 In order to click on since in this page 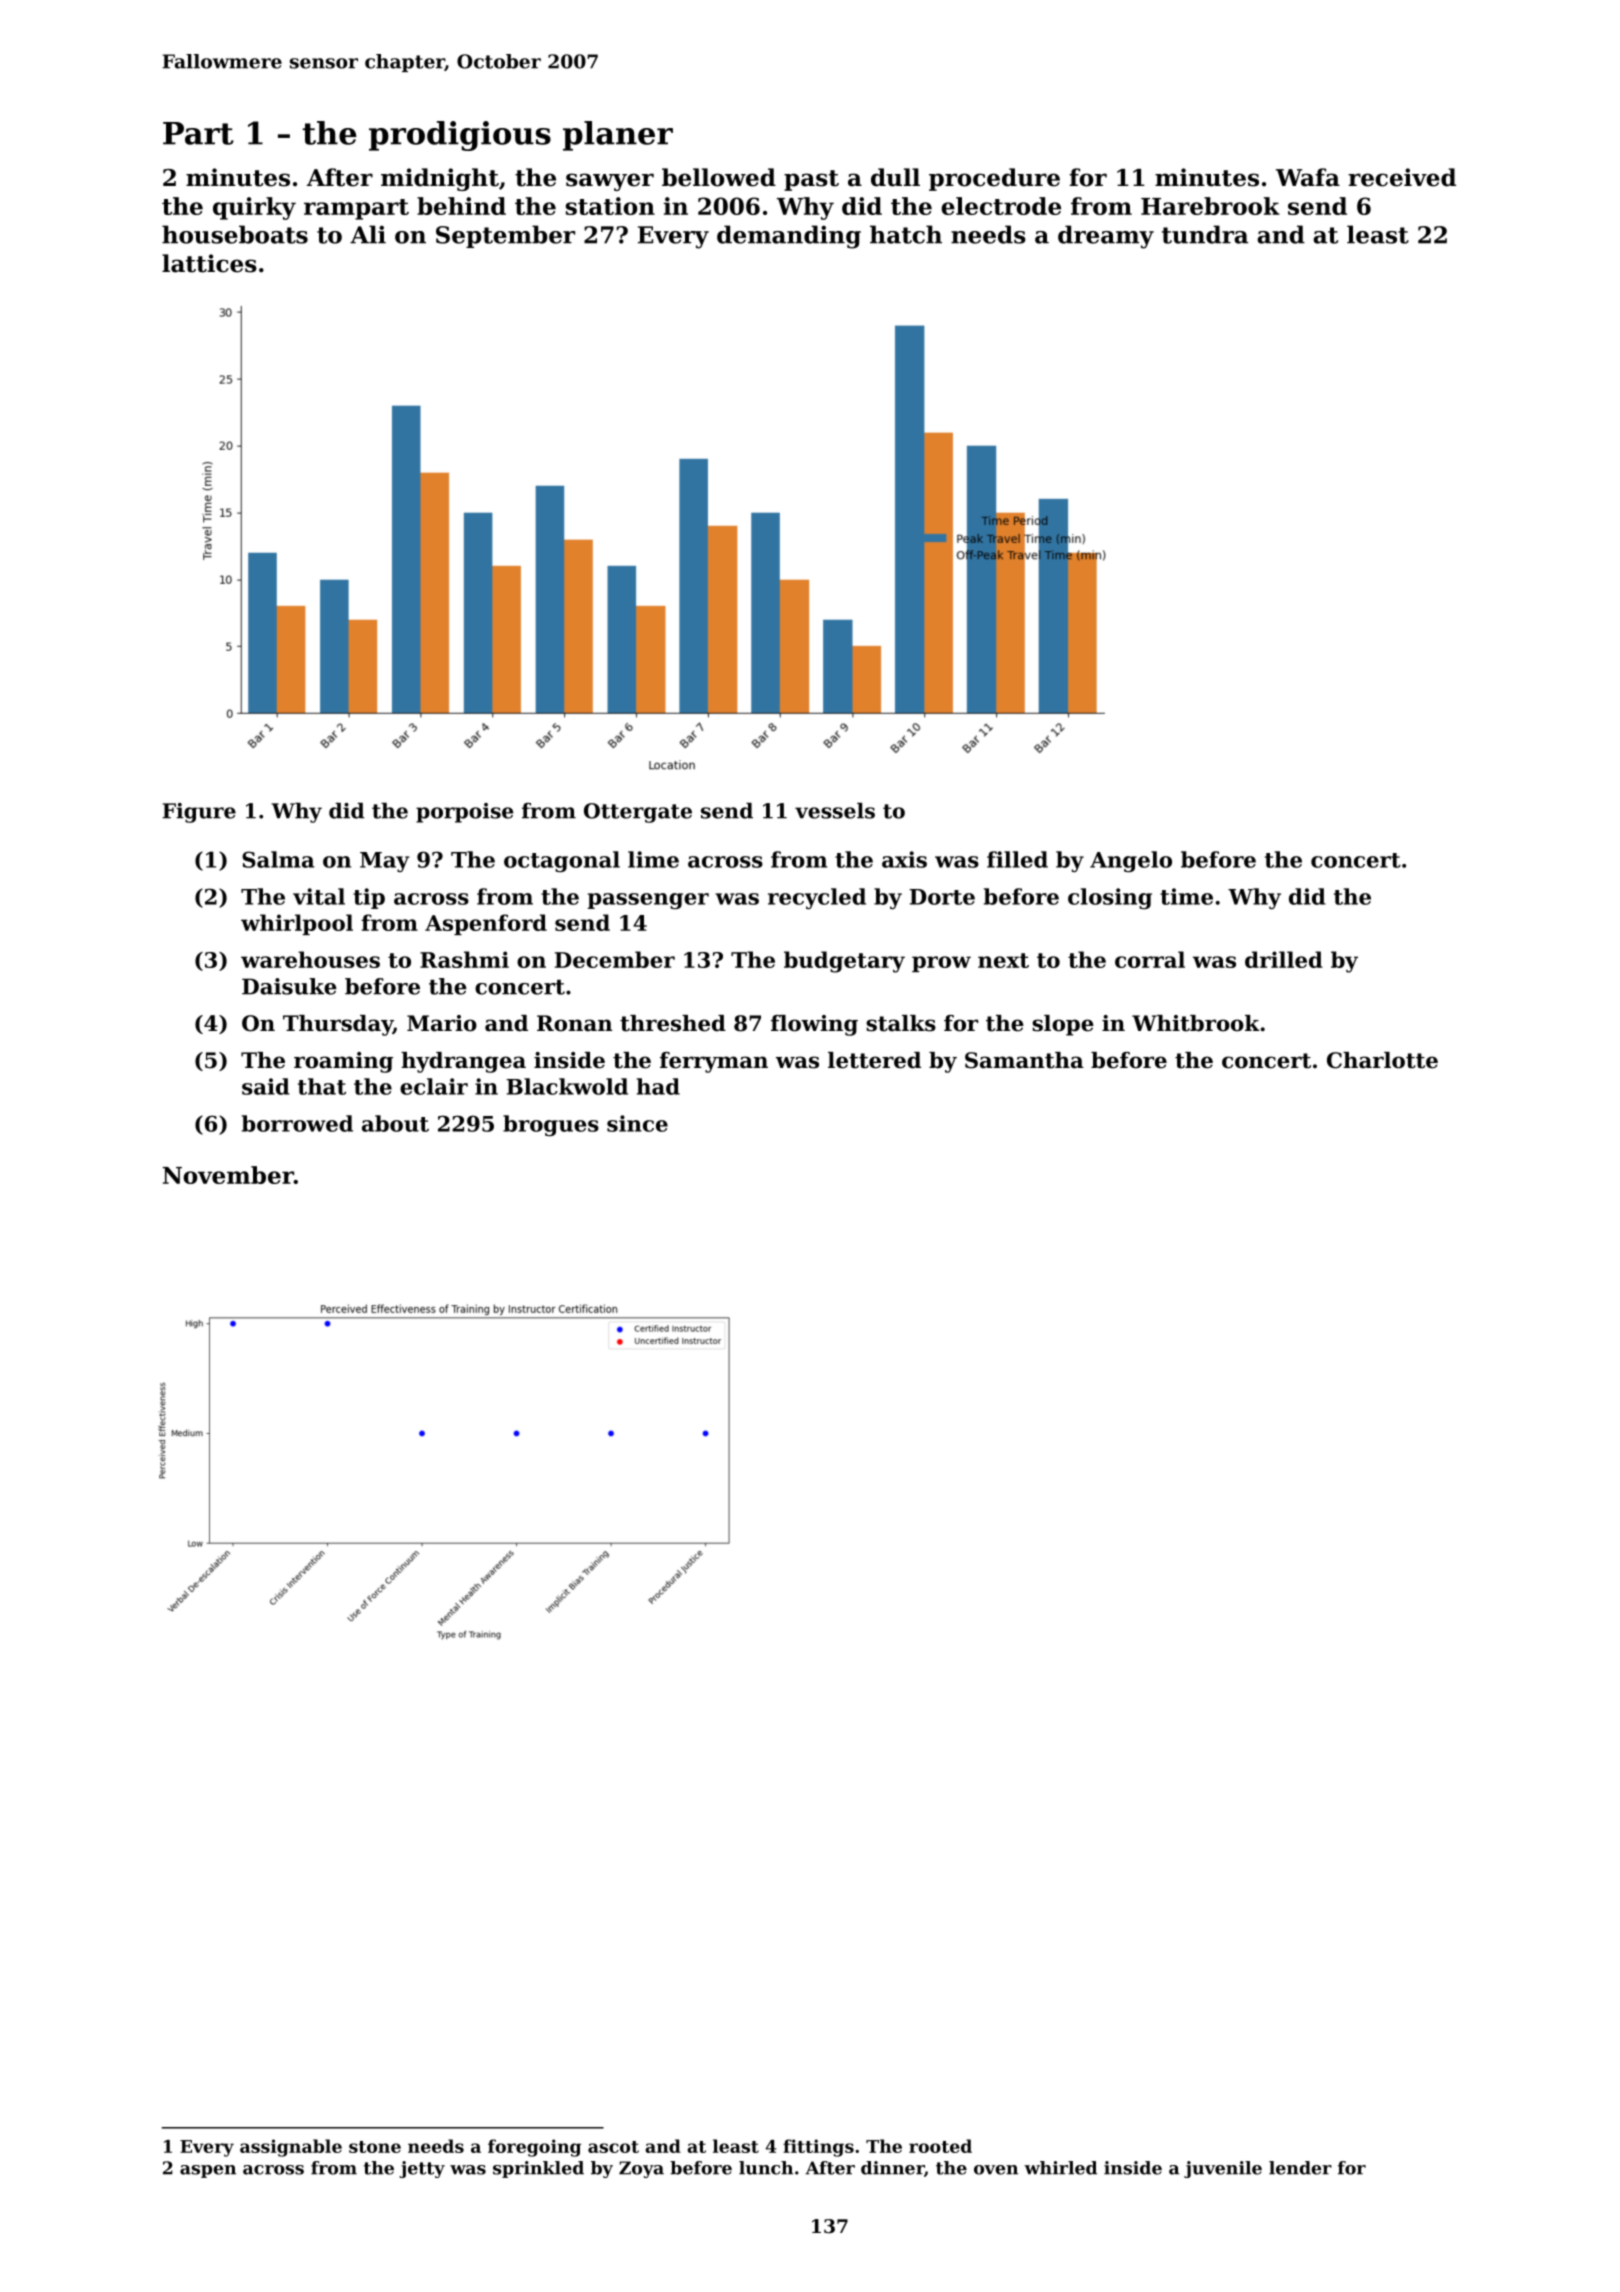, I will do `click(637, 1123)`.
